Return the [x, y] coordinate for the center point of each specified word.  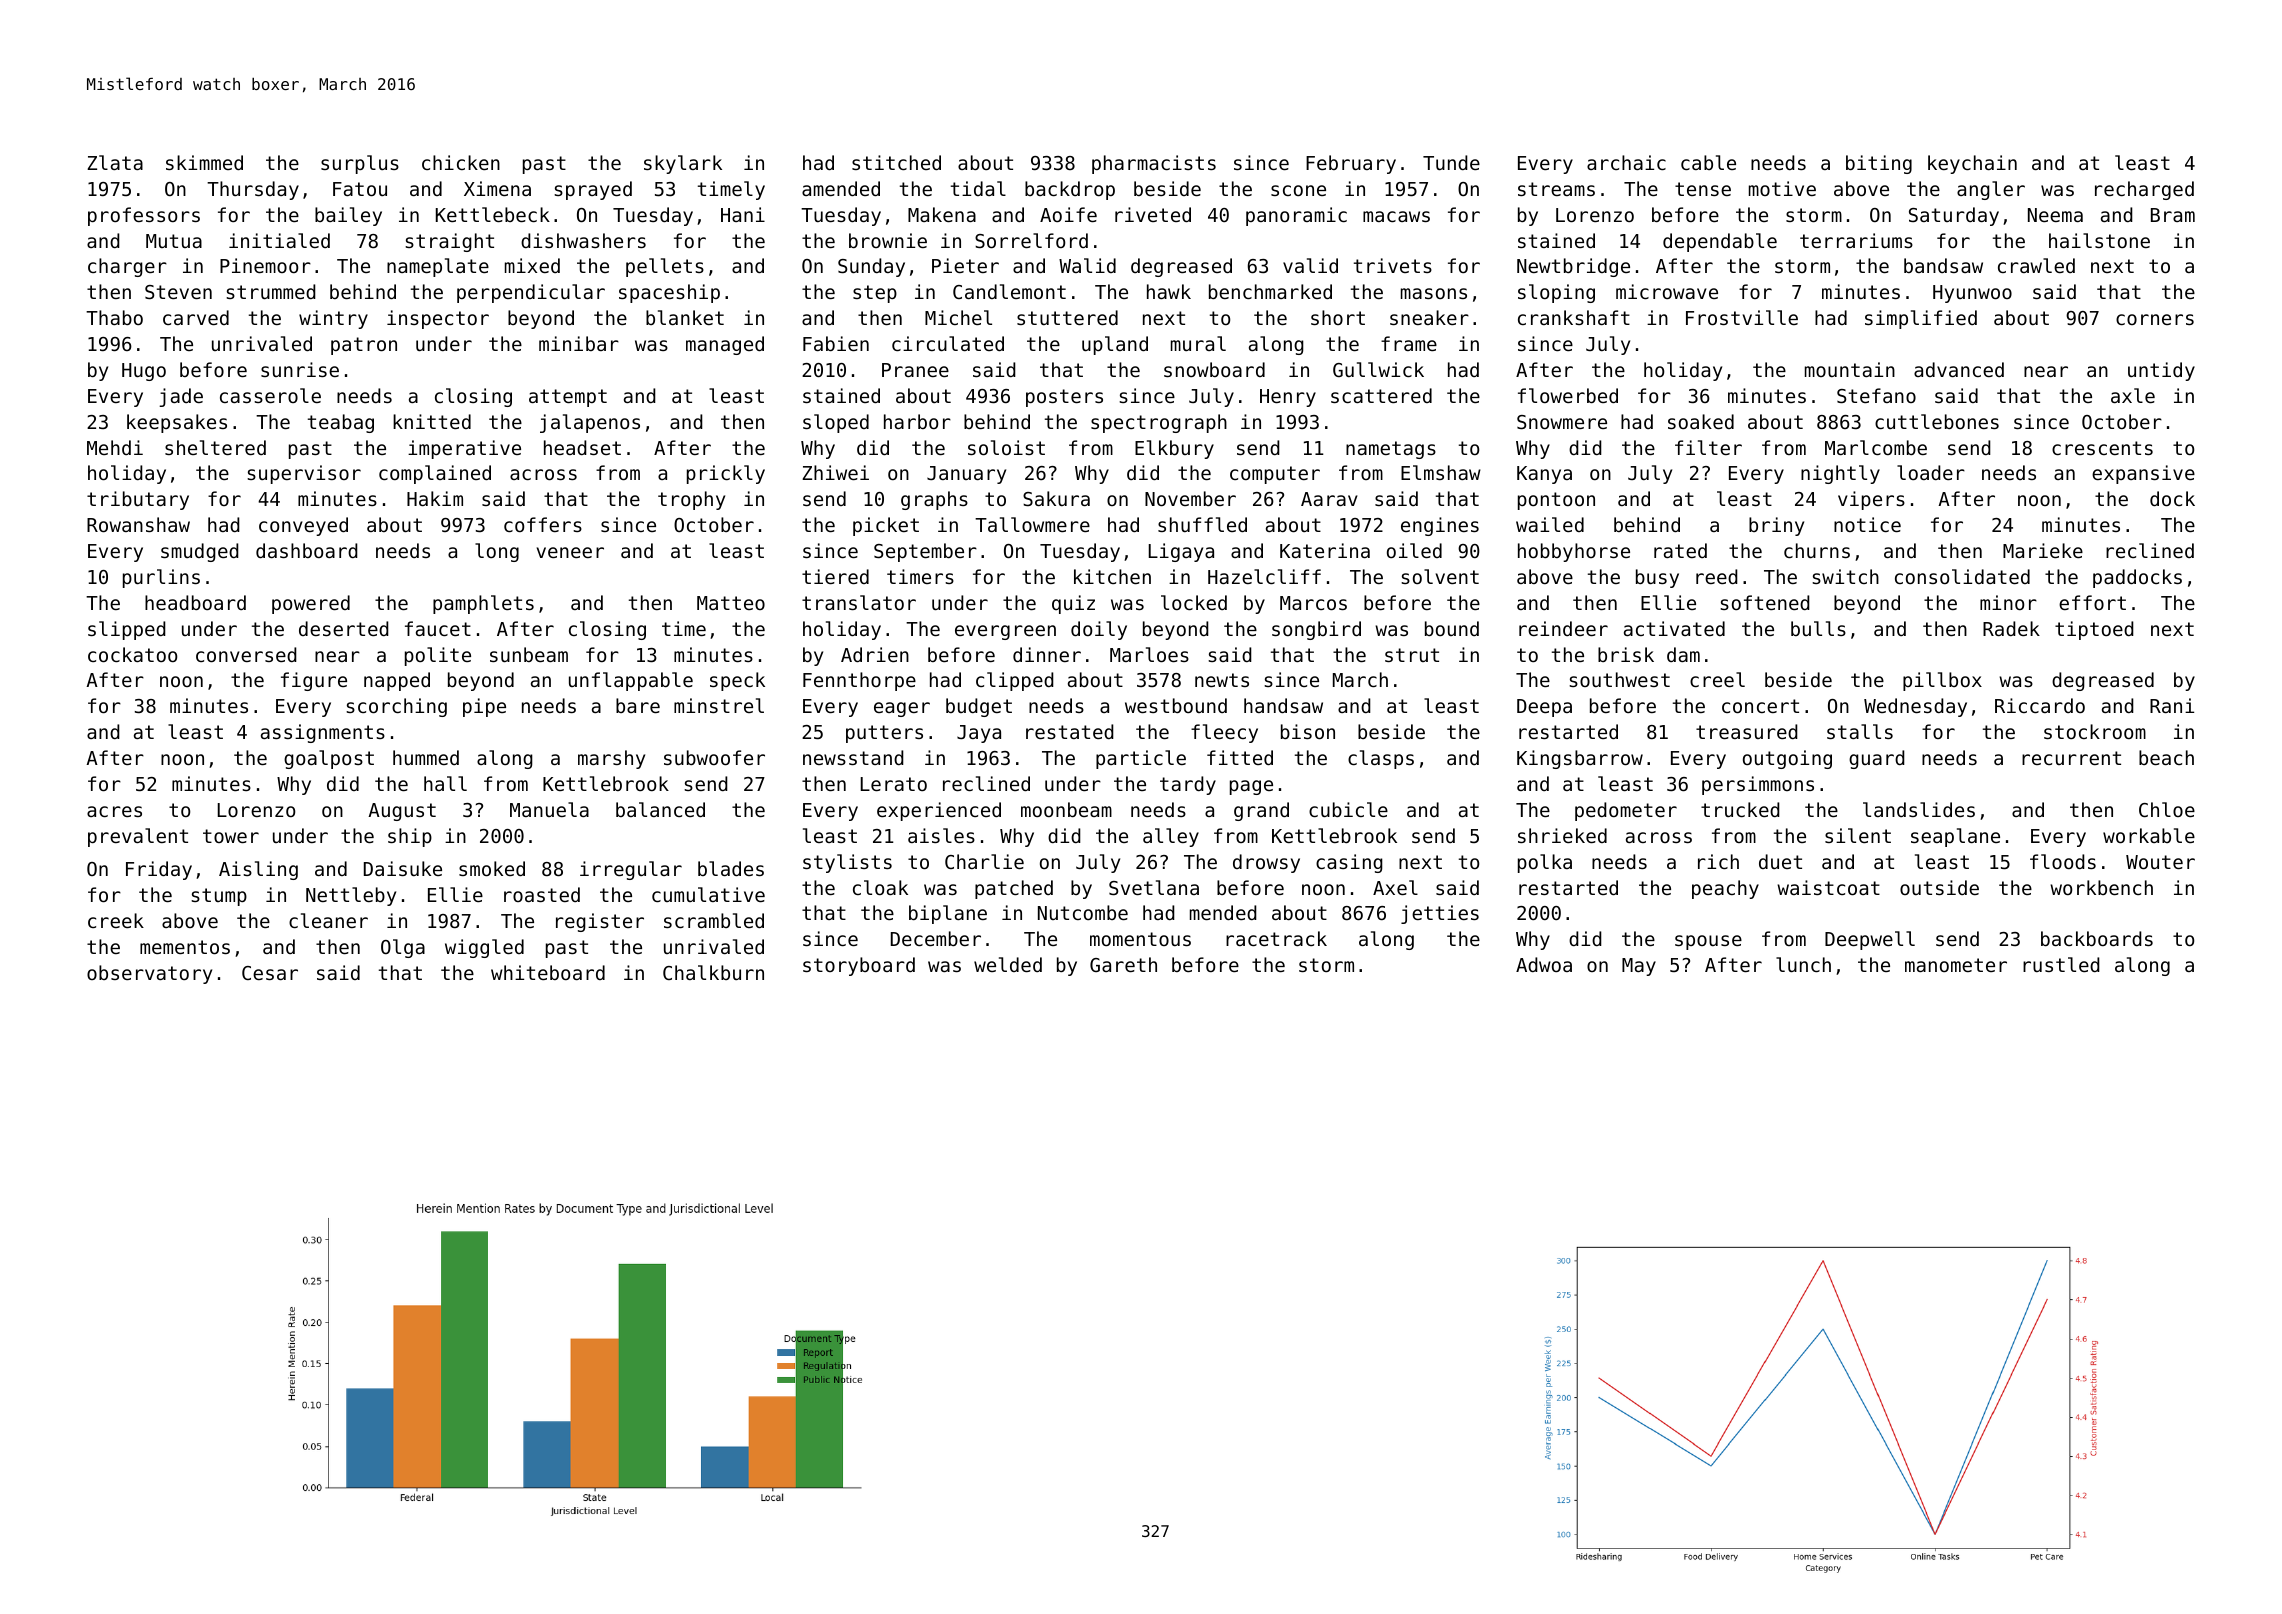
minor [2008, 602]
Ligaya [1181, 552]
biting [1879, 164]
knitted [432, 421]
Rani [2172, 705]
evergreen [1005, 632]
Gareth [1123, 964]
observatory [149, 974]
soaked [1701, 421]
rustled [2061, 964]
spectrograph [1159, 423]
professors [144, 216]
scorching [396, 707]
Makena [942, 214]
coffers [543, 524]
